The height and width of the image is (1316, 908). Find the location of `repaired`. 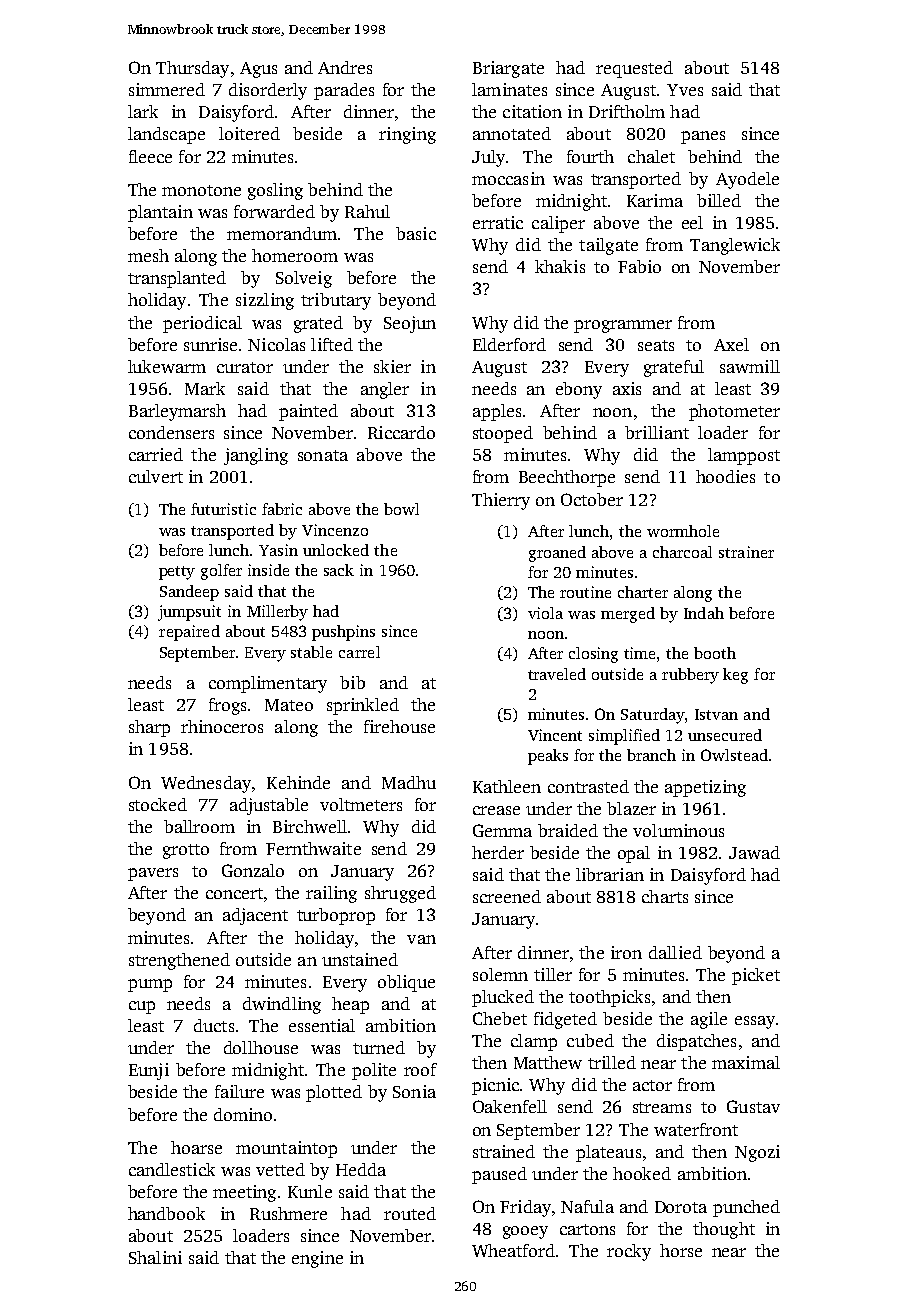

repaired is located at coordinates (189, 633).
